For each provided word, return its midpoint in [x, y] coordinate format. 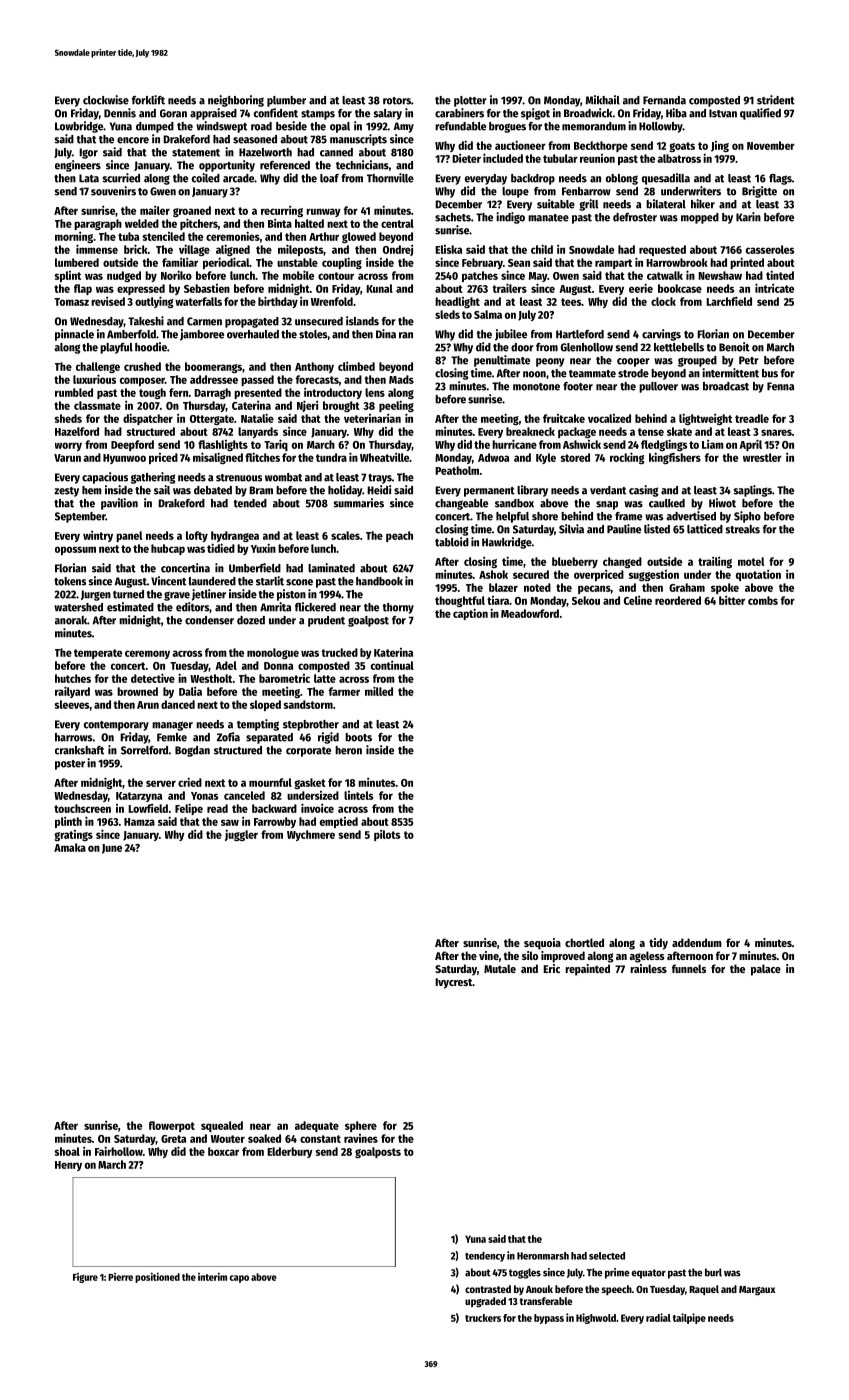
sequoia [542, 944]
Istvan [723, 113]
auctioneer [520, 145]
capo [239, 1279]
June [112, 849]
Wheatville [384, 457]
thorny [398, 608]
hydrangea [235, 536]
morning [74, 237]
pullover [658, 387]
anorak [71, 620]
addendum [697, 942]
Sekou [586, 600]
